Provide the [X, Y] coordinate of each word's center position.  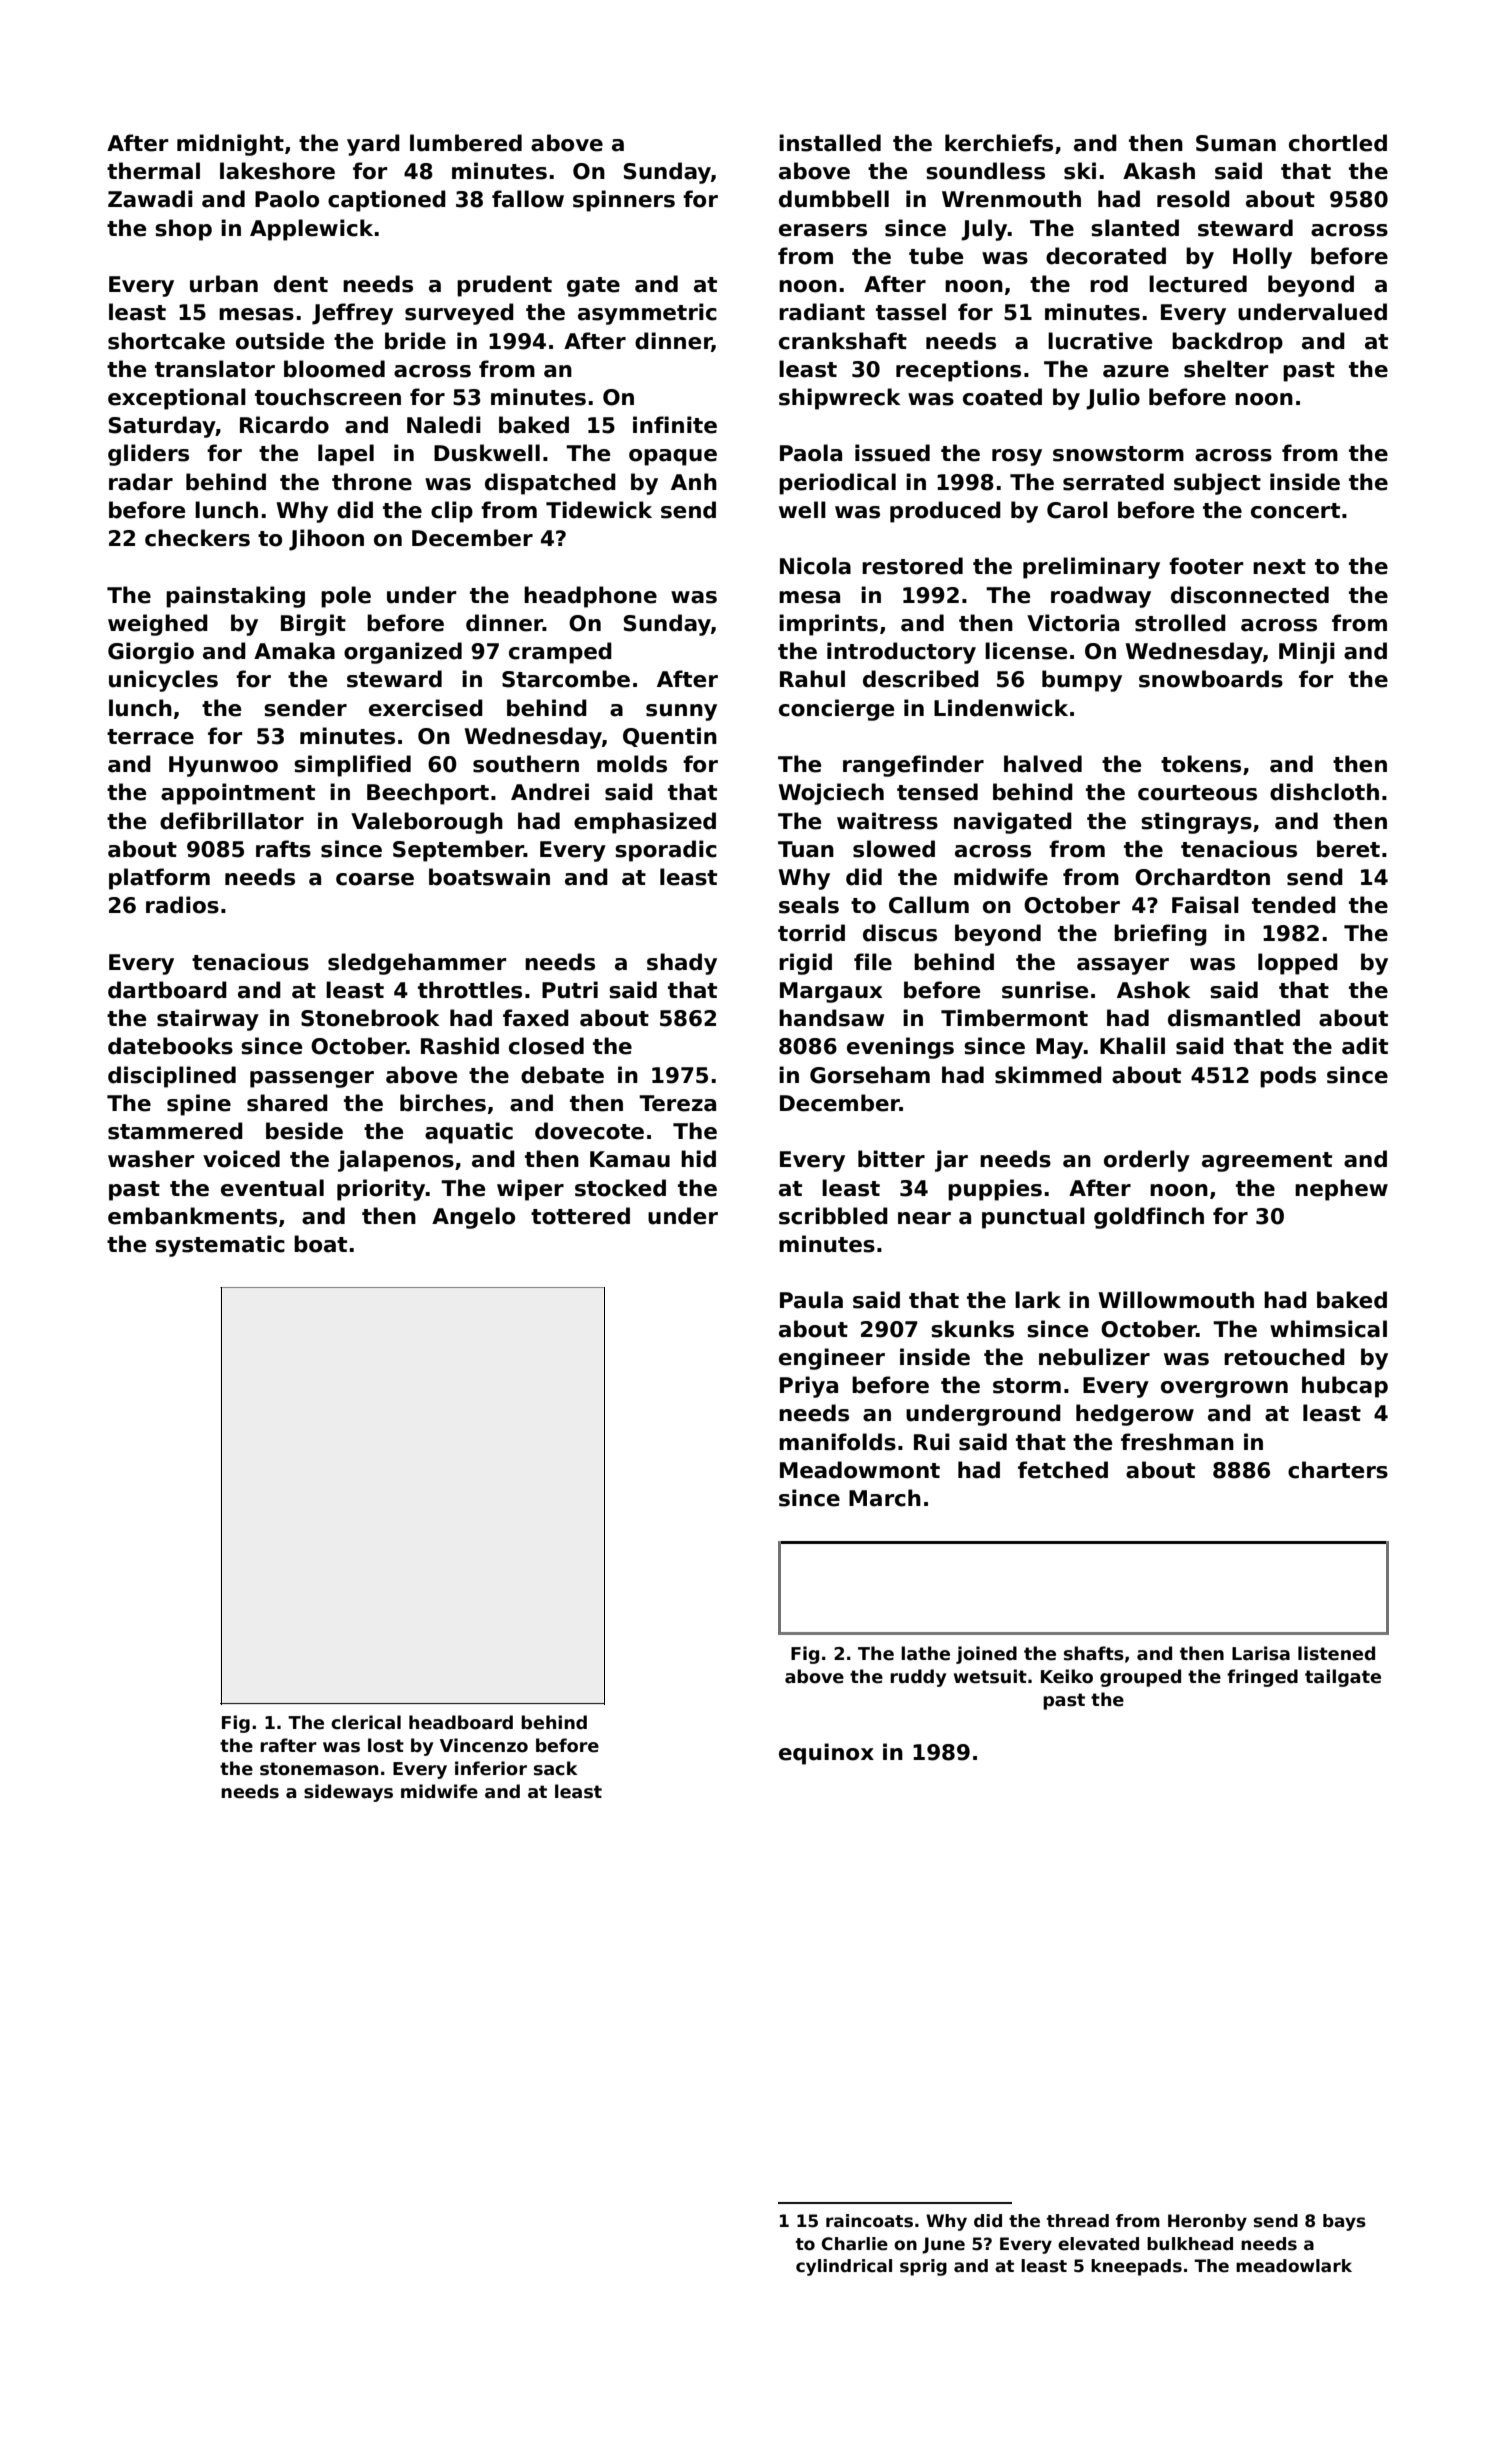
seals [809, 905]
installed [830, 143]
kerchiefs [999, 143]
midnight [230, 145]
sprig [923, 2267]
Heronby [1207, 2222]
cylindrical [844, 2267]
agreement [1267, 1162]
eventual [272, 1188]
